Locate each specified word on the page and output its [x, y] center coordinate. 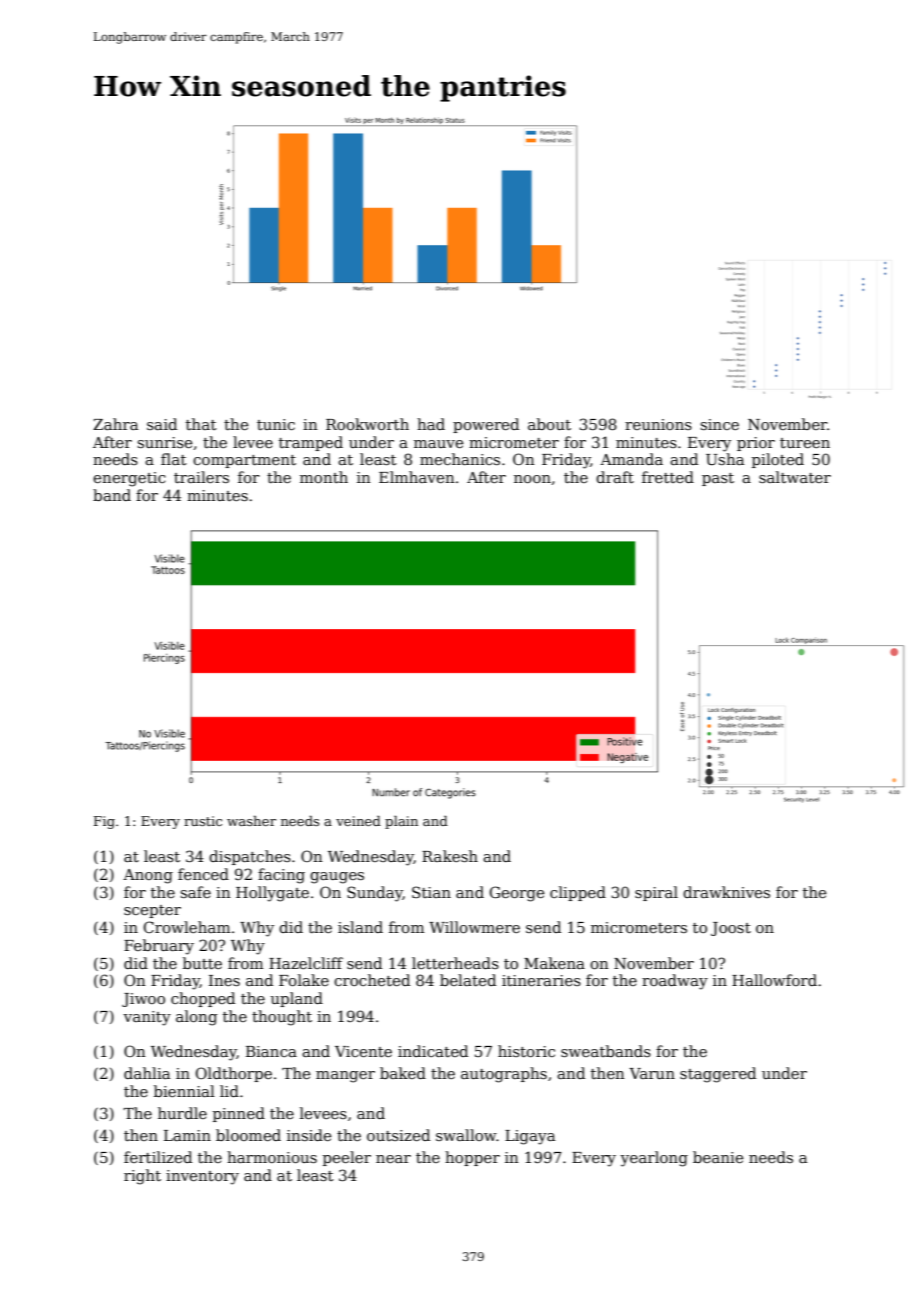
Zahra [115, 424]
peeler [347, 1158]
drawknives [726, 892]
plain [401, 822]
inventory [202, 1177]
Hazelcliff [306, 963]
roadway [675, 982]
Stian [431, 892]
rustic [203, 821]
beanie [718, 1157]
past [718, 479]
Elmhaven [417, 477]
